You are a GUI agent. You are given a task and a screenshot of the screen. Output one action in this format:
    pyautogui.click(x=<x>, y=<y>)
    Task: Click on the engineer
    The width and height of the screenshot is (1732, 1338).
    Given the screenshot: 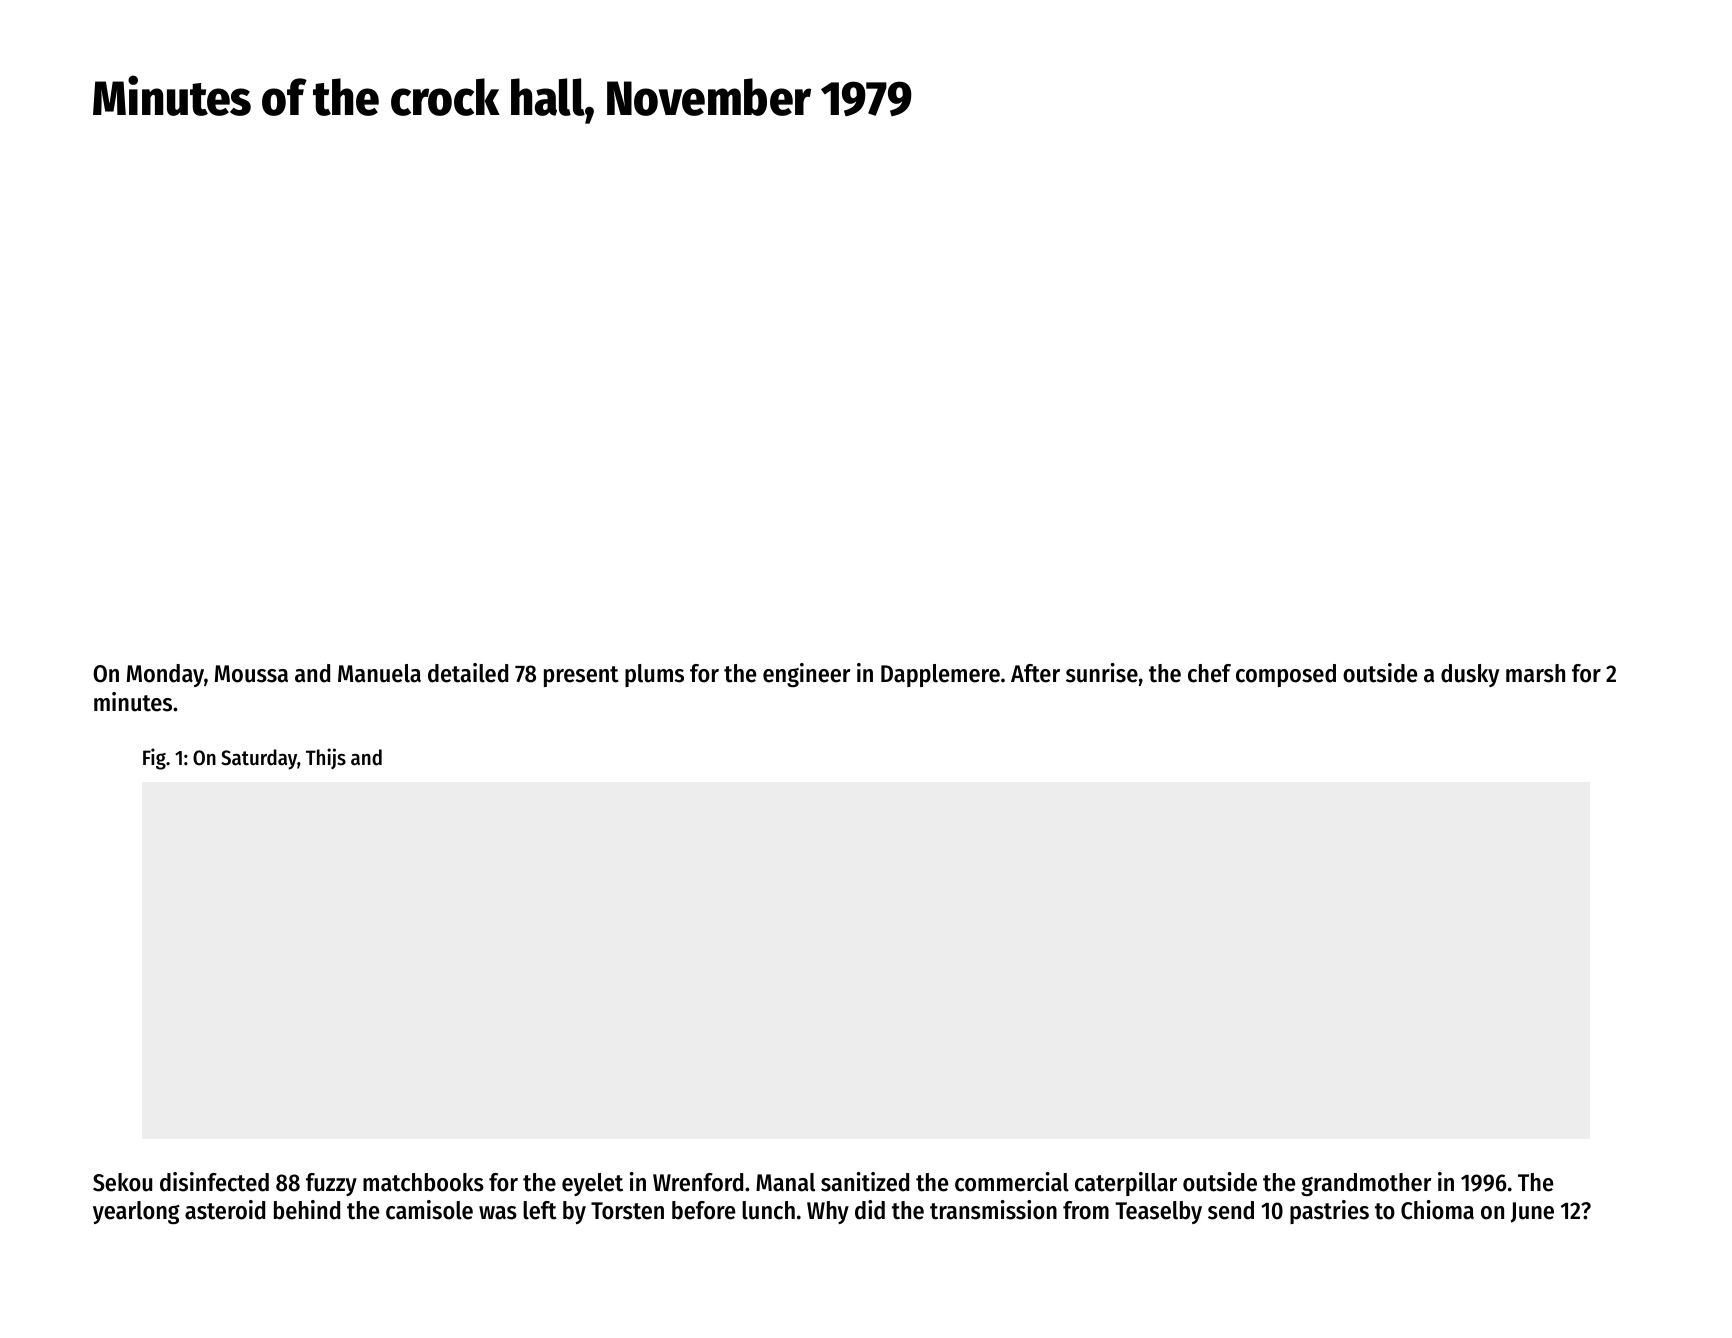 What is the action you would take?
    pyautogui.click(x=807, y=675)
